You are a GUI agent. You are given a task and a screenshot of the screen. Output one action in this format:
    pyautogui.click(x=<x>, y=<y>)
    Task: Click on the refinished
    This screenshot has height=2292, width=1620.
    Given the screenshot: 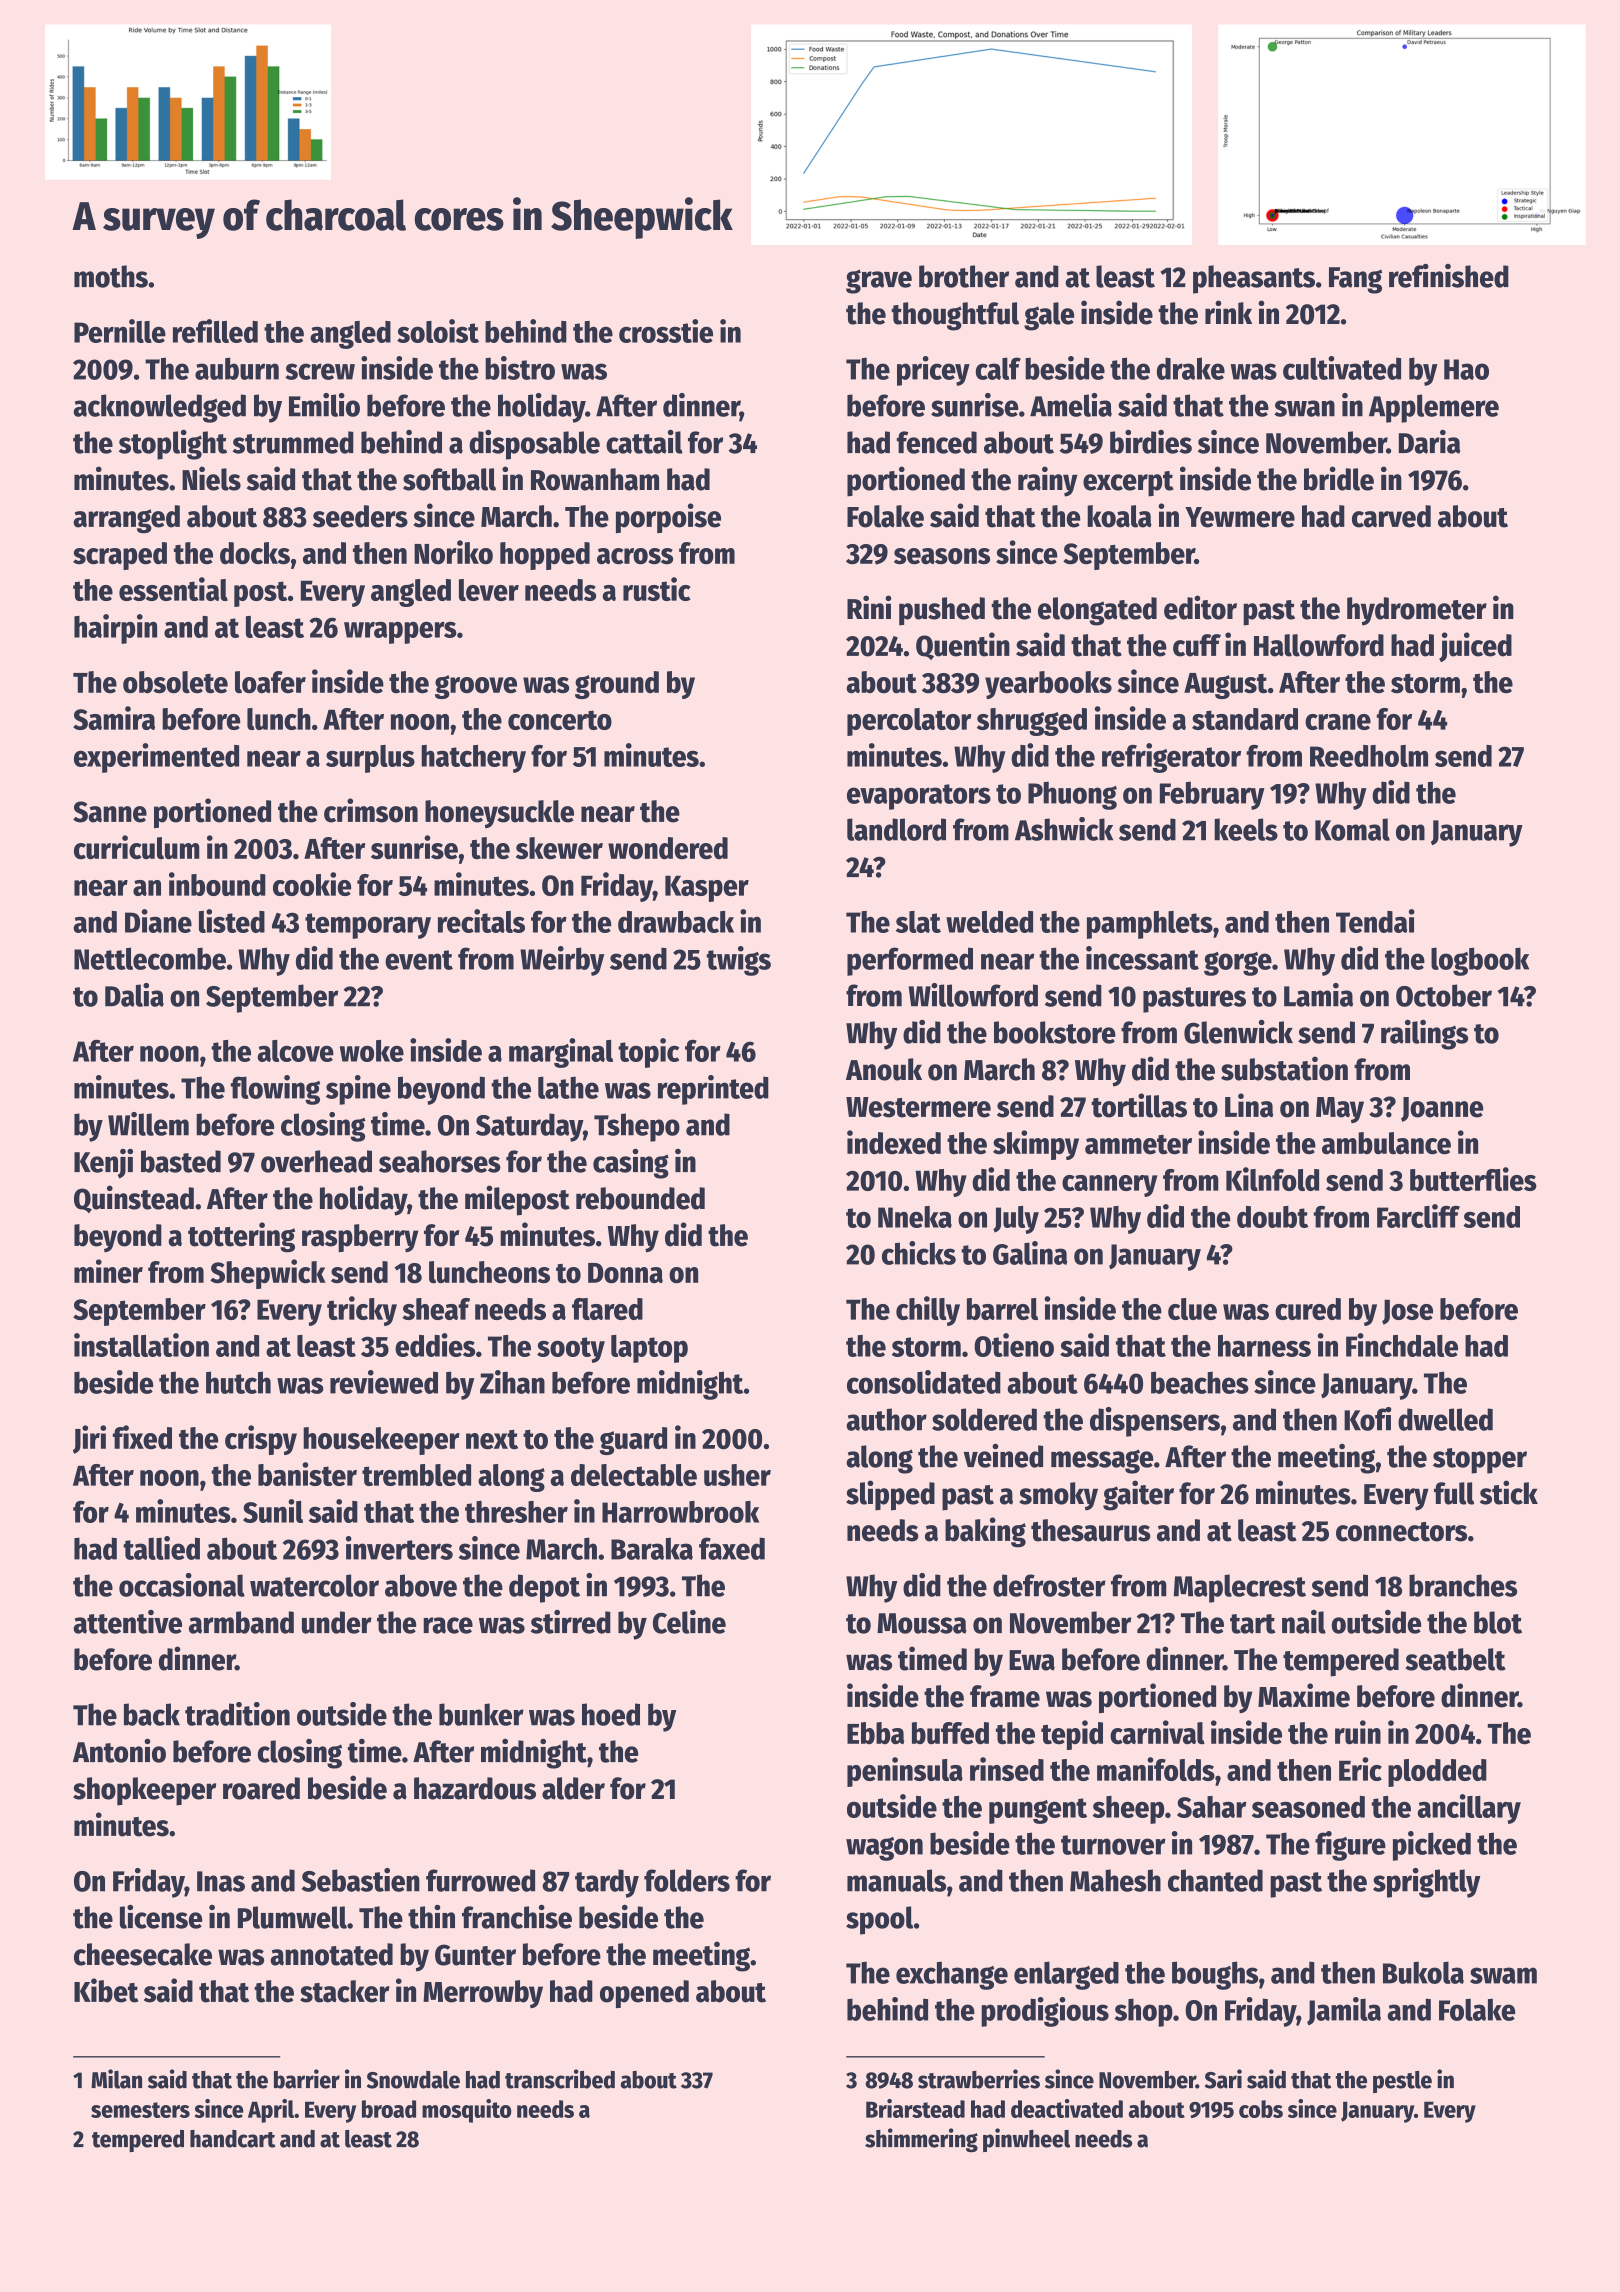 What is the action you would take?
    pyautogui.click(x=1449, y=276)
